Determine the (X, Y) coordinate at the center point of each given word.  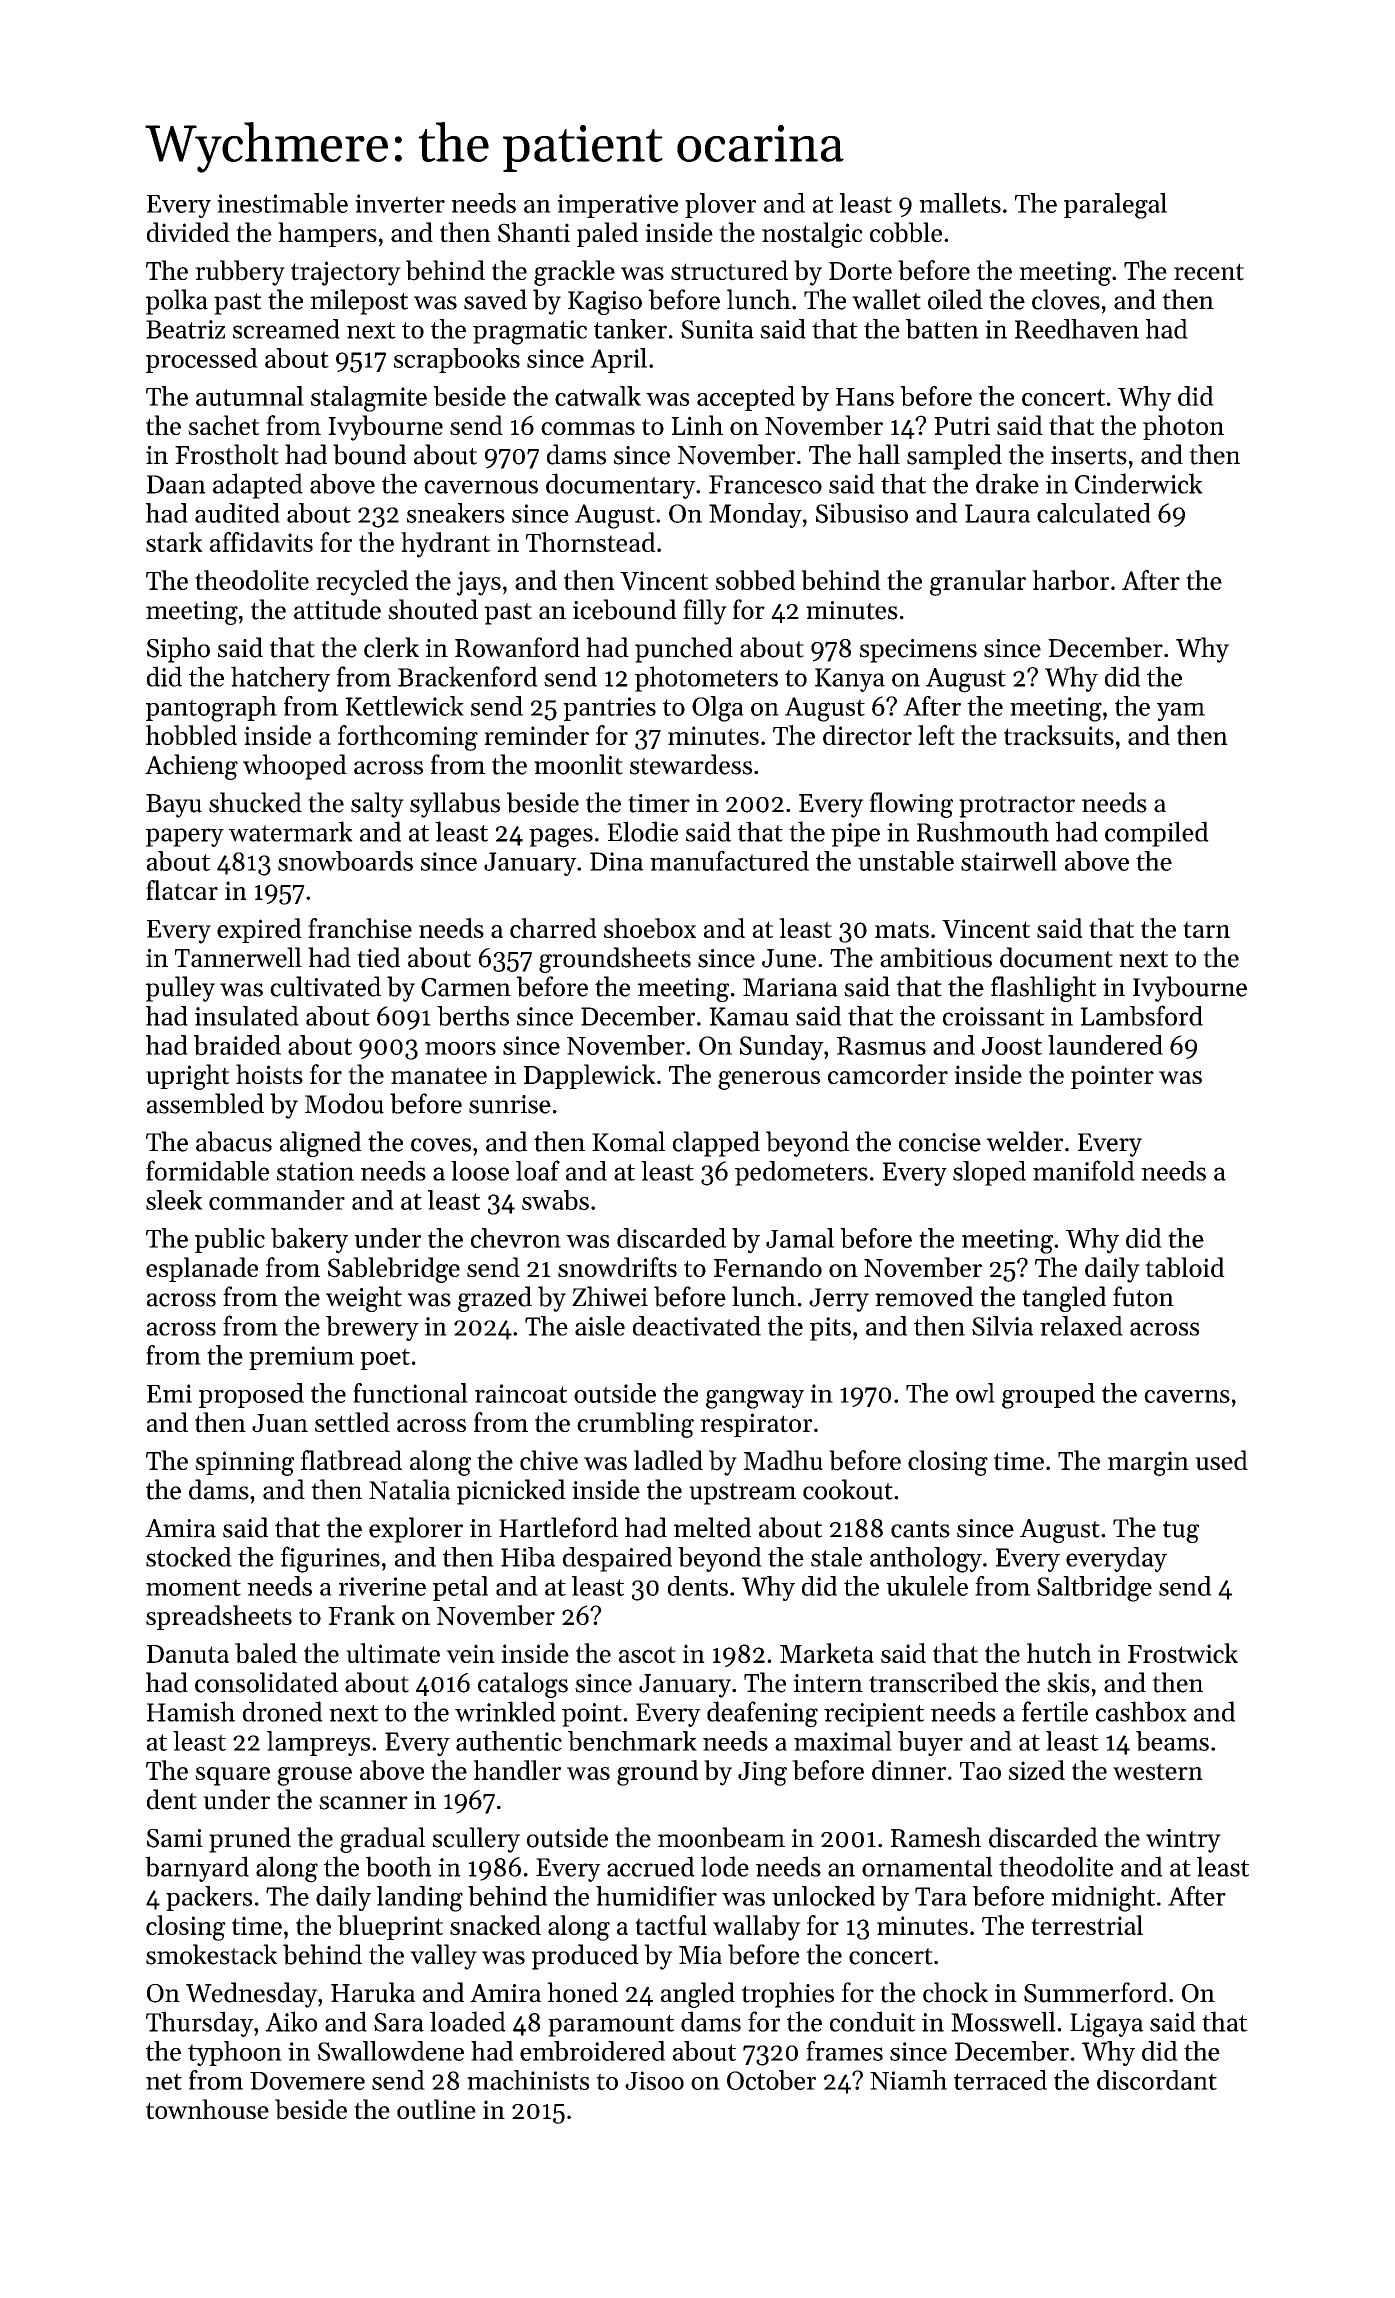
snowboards (345, 861)
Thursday (200, 2024)
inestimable (282, 203)
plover (720, 205)
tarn (1206, 929)
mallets (960, 203)
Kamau (749, 1016)
